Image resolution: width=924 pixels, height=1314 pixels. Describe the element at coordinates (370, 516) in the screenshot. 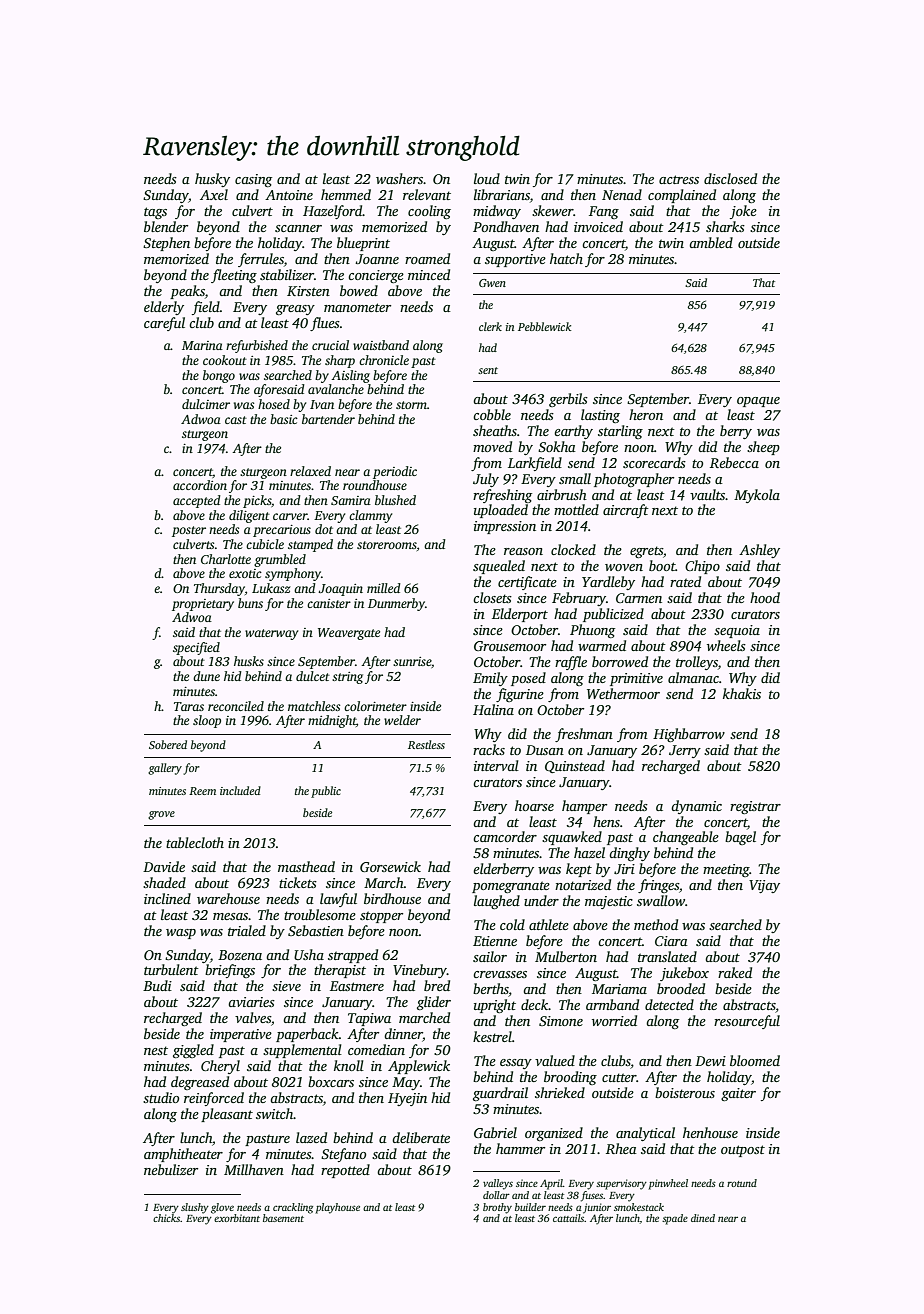

I see `clammy` at that location.
